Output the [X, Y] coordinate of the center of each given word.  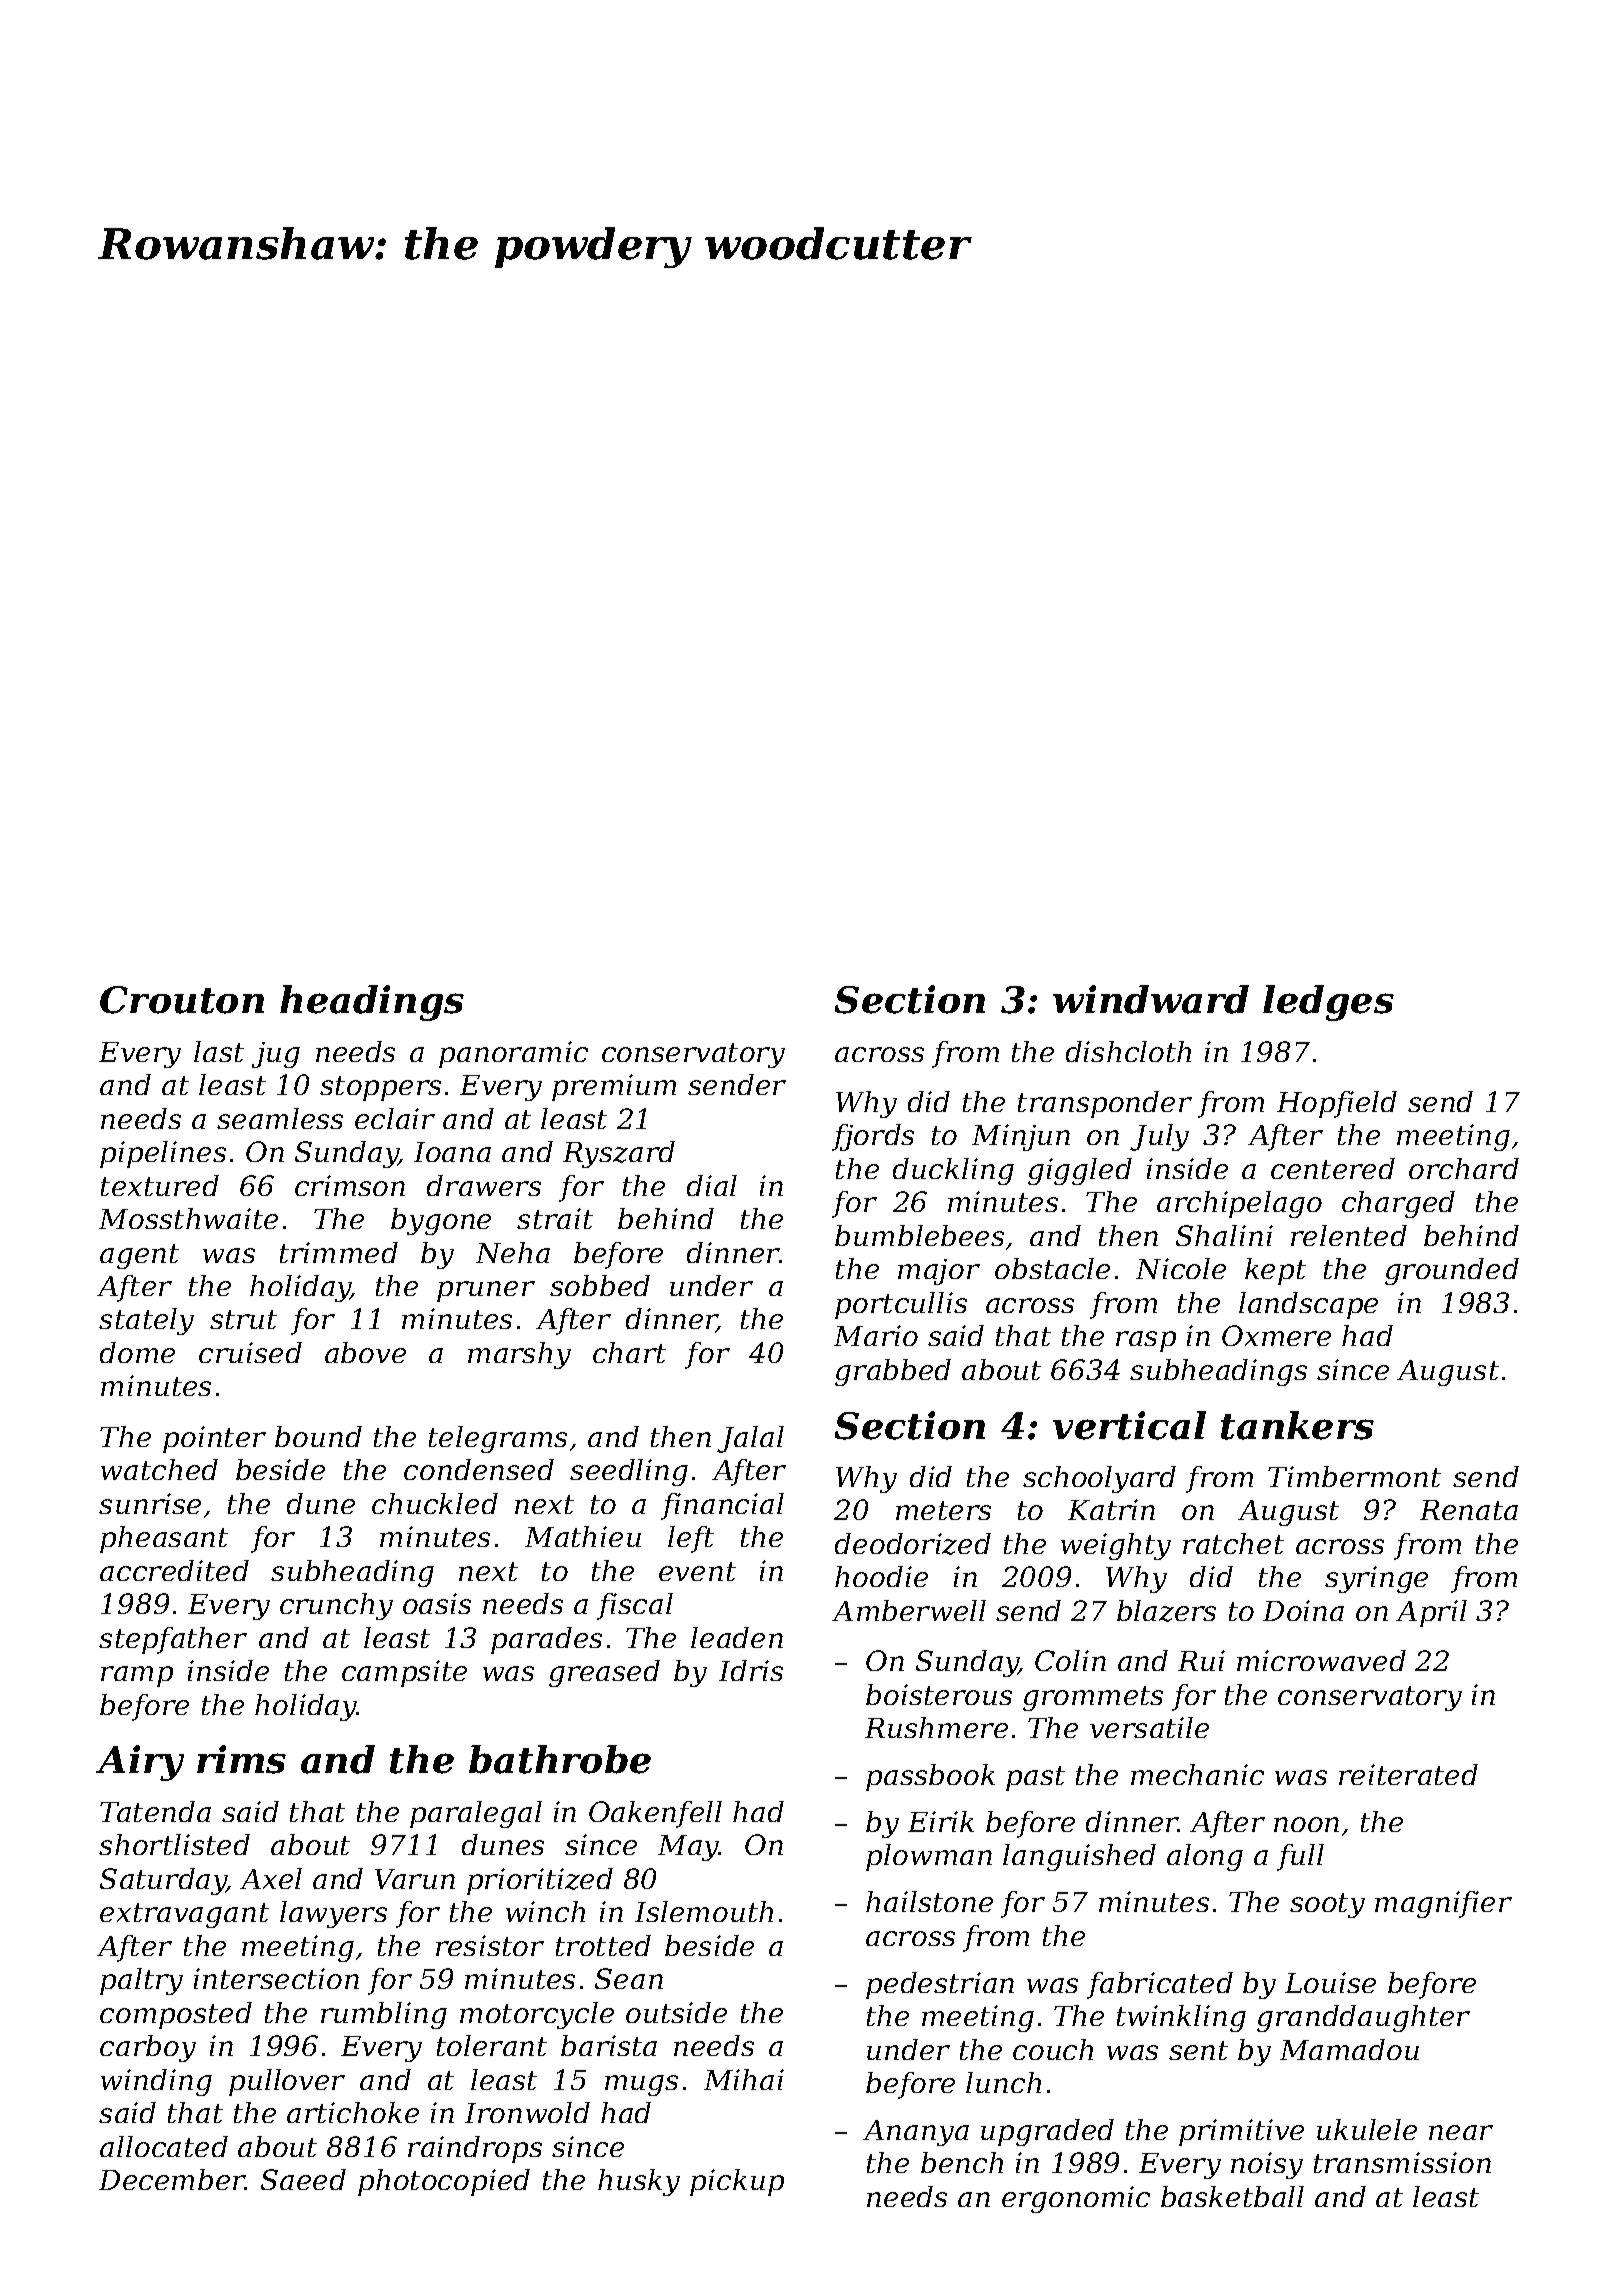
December [172, 2179]
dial [712, 1185]
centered [1333, 1168]
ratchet [1233, 1543]
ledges [1328, 1003]
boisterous [939, 1694]
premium [614, 1087]
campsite [404, 1673]
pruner [486, 1291]
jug [276, 1055]
